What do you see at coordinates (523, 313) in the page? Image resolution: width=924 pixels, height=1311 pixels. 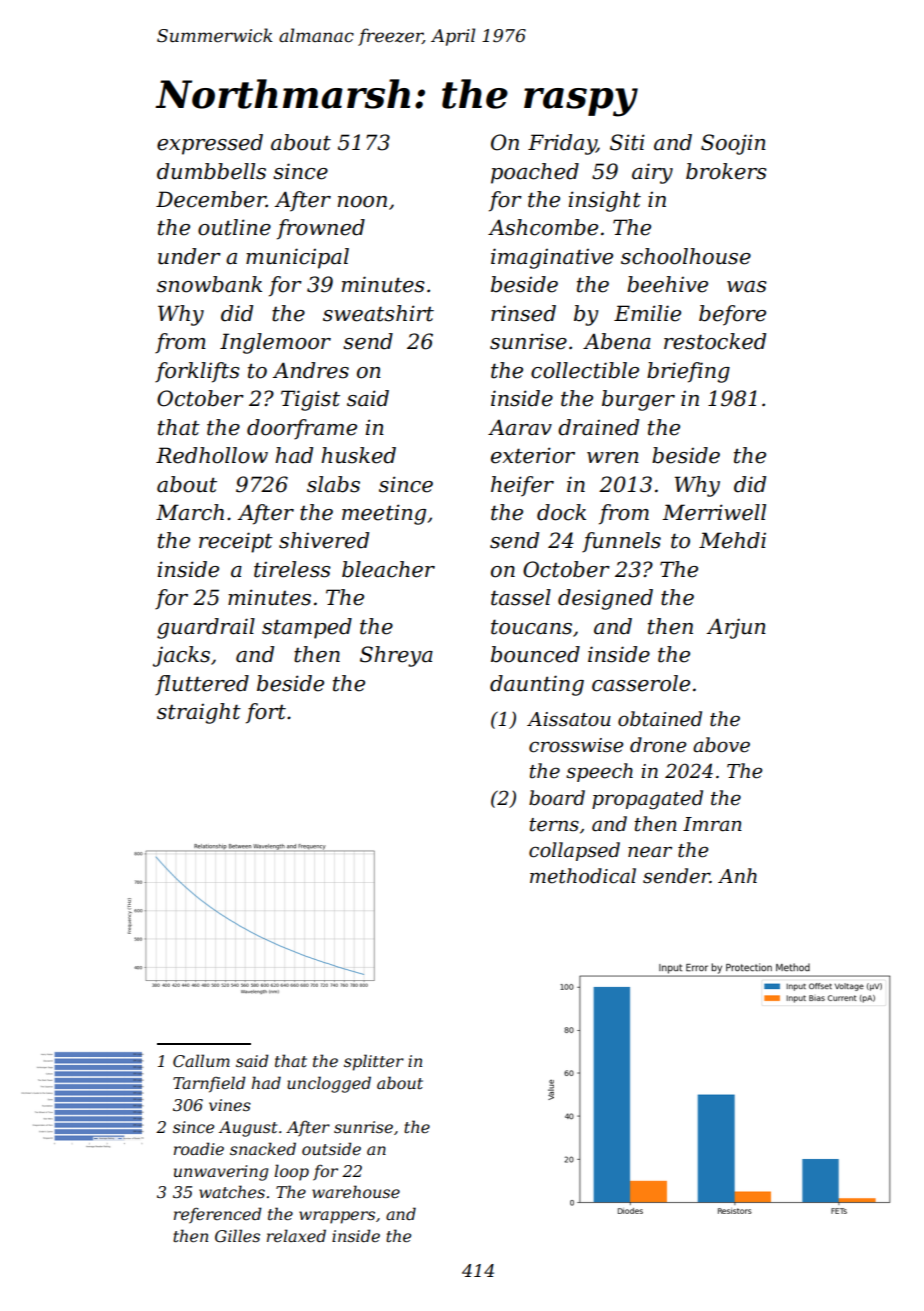 I see `rinsed` at bounding box center [523, 313].
